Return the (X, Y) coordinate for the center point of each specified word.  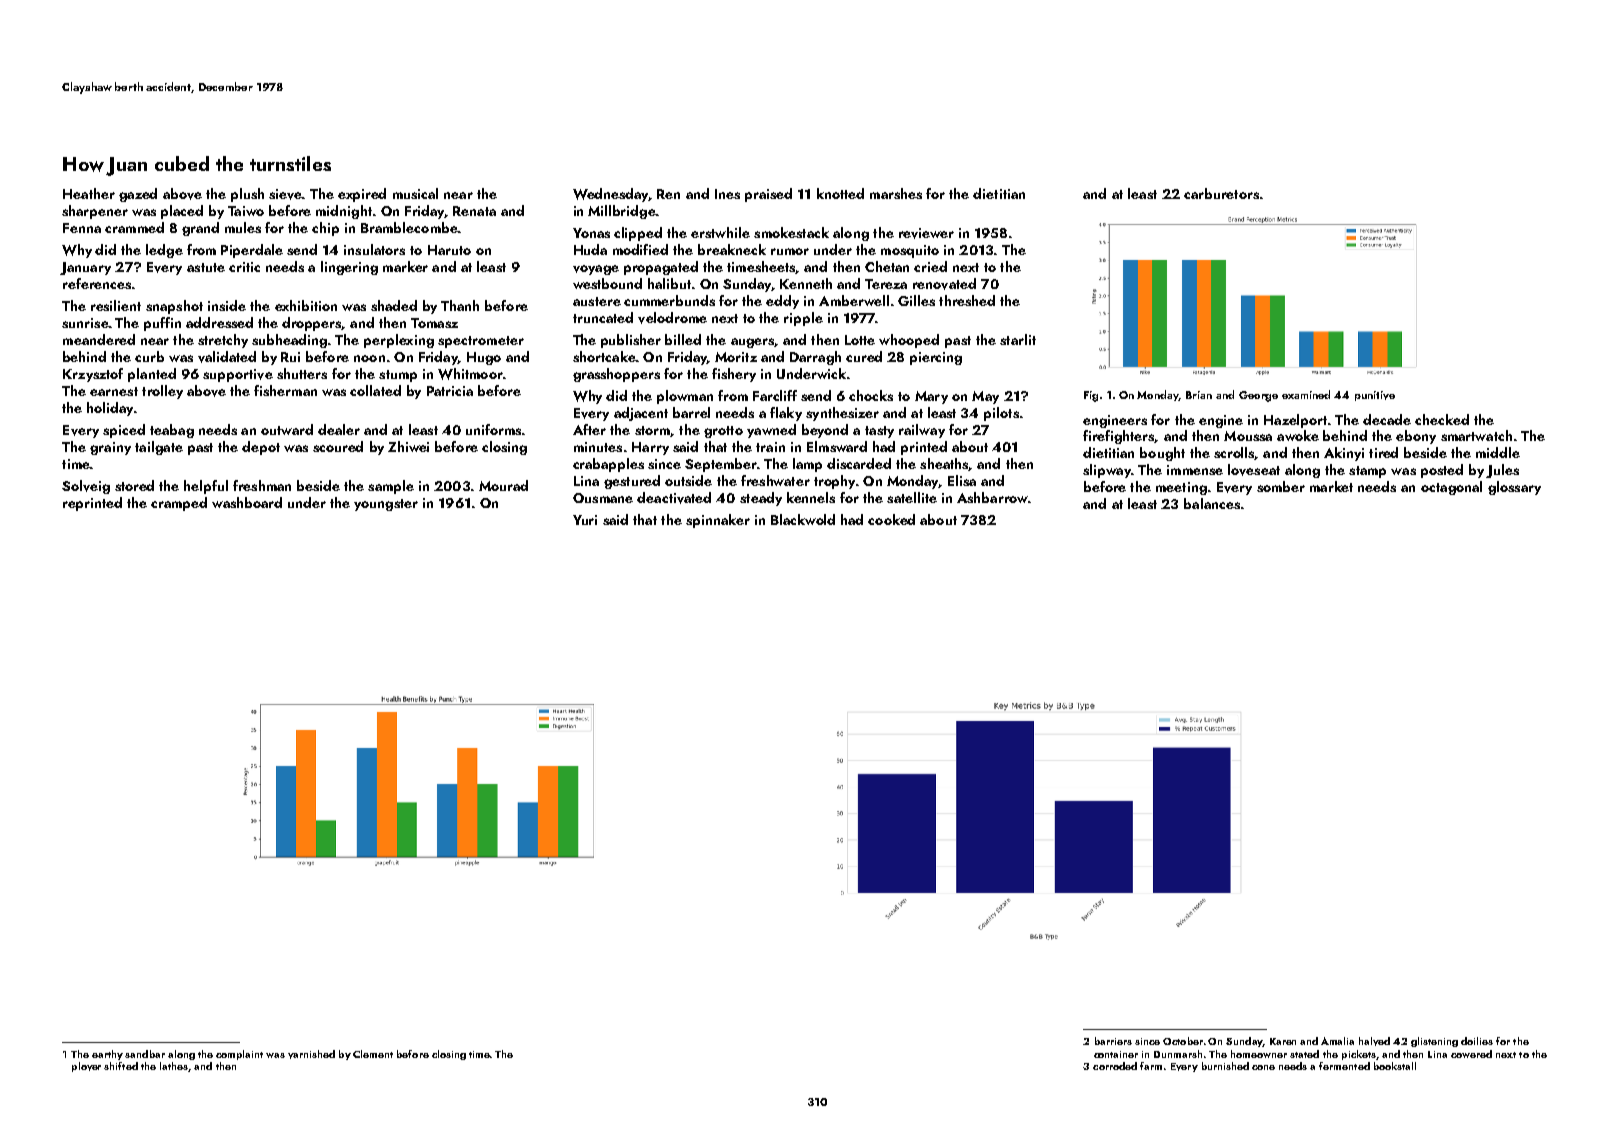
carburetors (1221, 193)
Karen (1283, 1041)
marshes (896, 193)
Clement (373, 1054)
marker (405, 266)
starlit (1018, 339)
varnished (311, 1054)
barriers (1113, 1041)
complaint (239, 1055)
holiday (110, 409)
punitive (1375, 396)
